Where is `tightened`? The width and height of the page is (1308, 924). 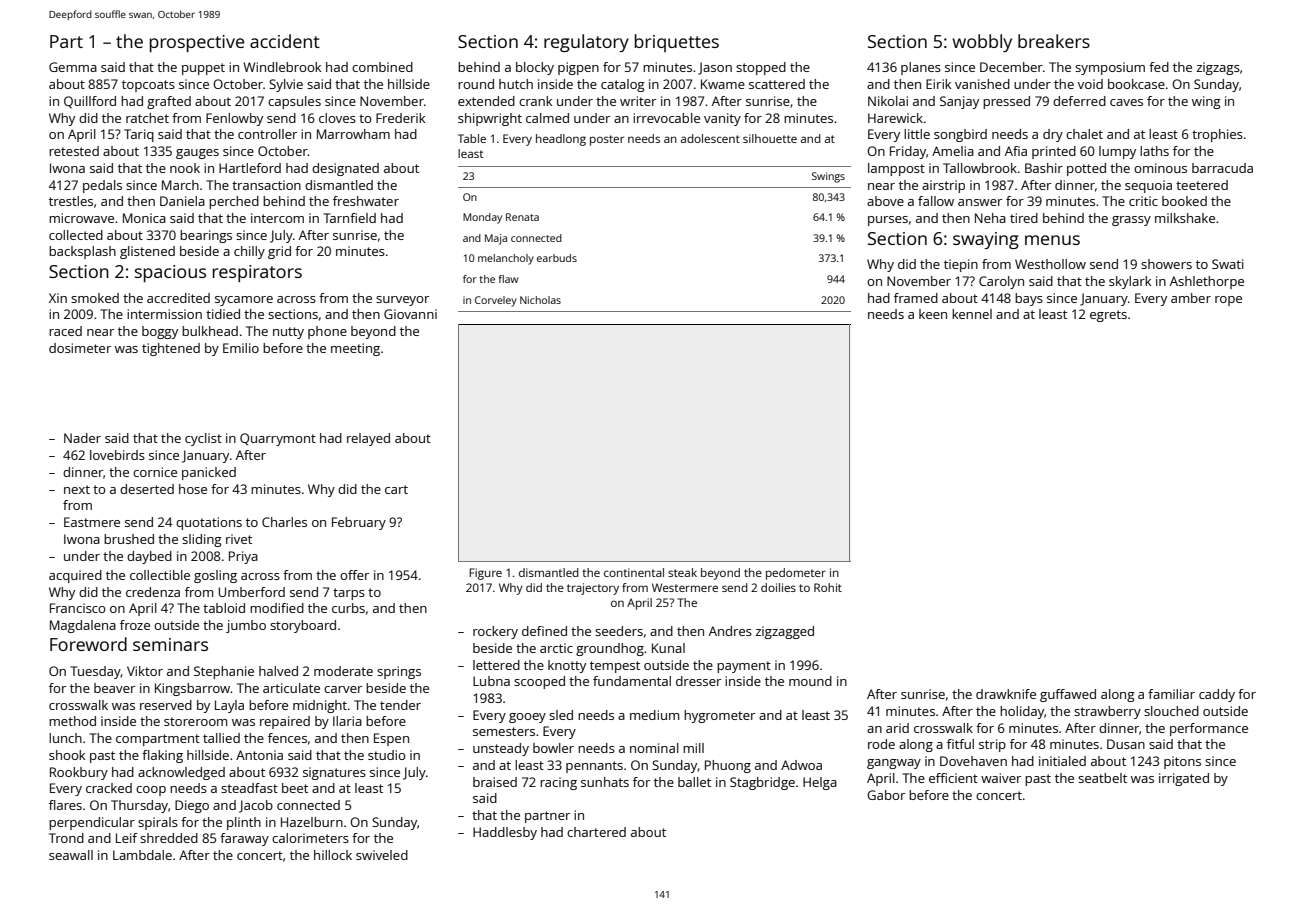 tightened is located at coordinates (171, 349).
